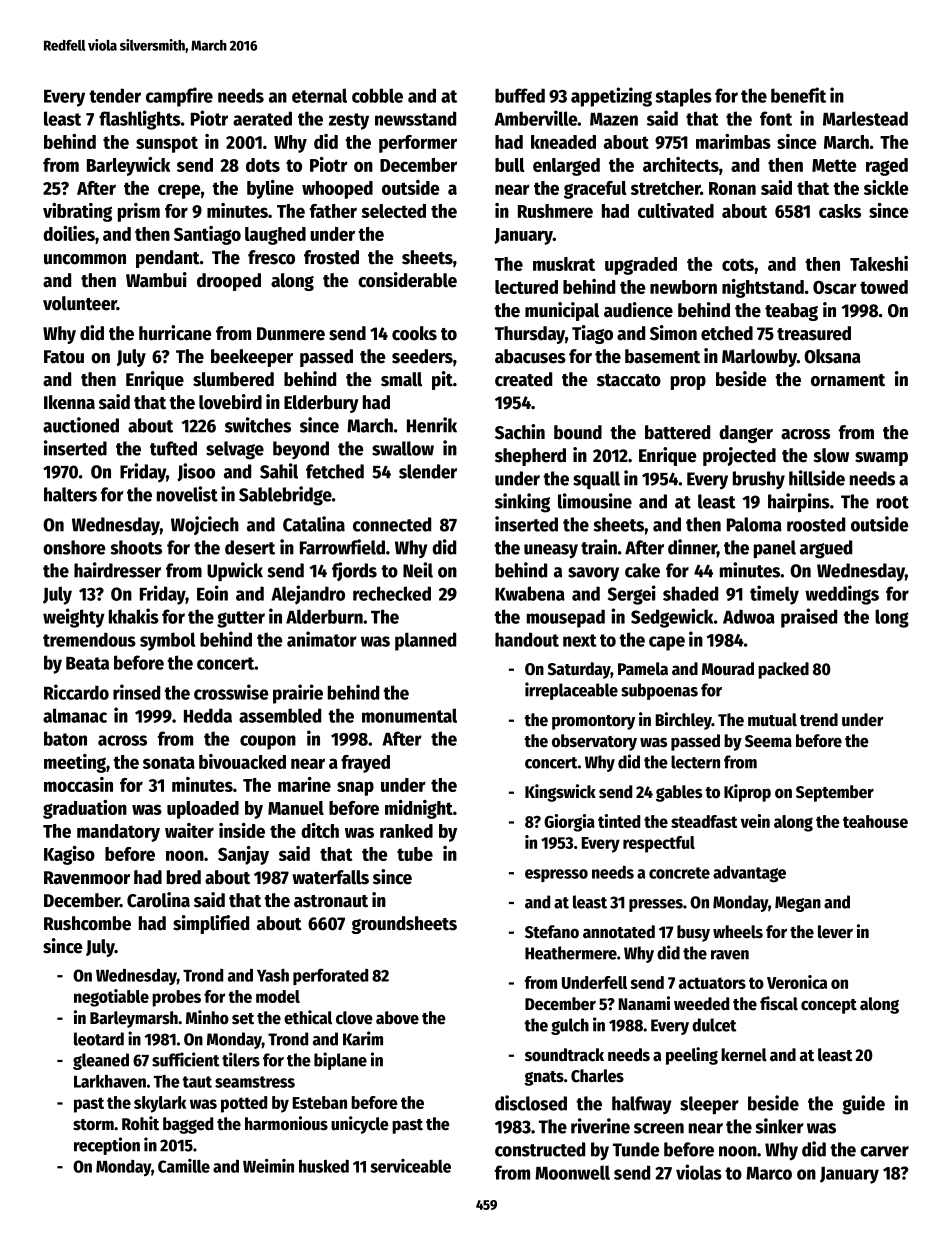  Describe the element at coordinates (530, 593) in the screenshot. I see `Kwabena` at that location.
